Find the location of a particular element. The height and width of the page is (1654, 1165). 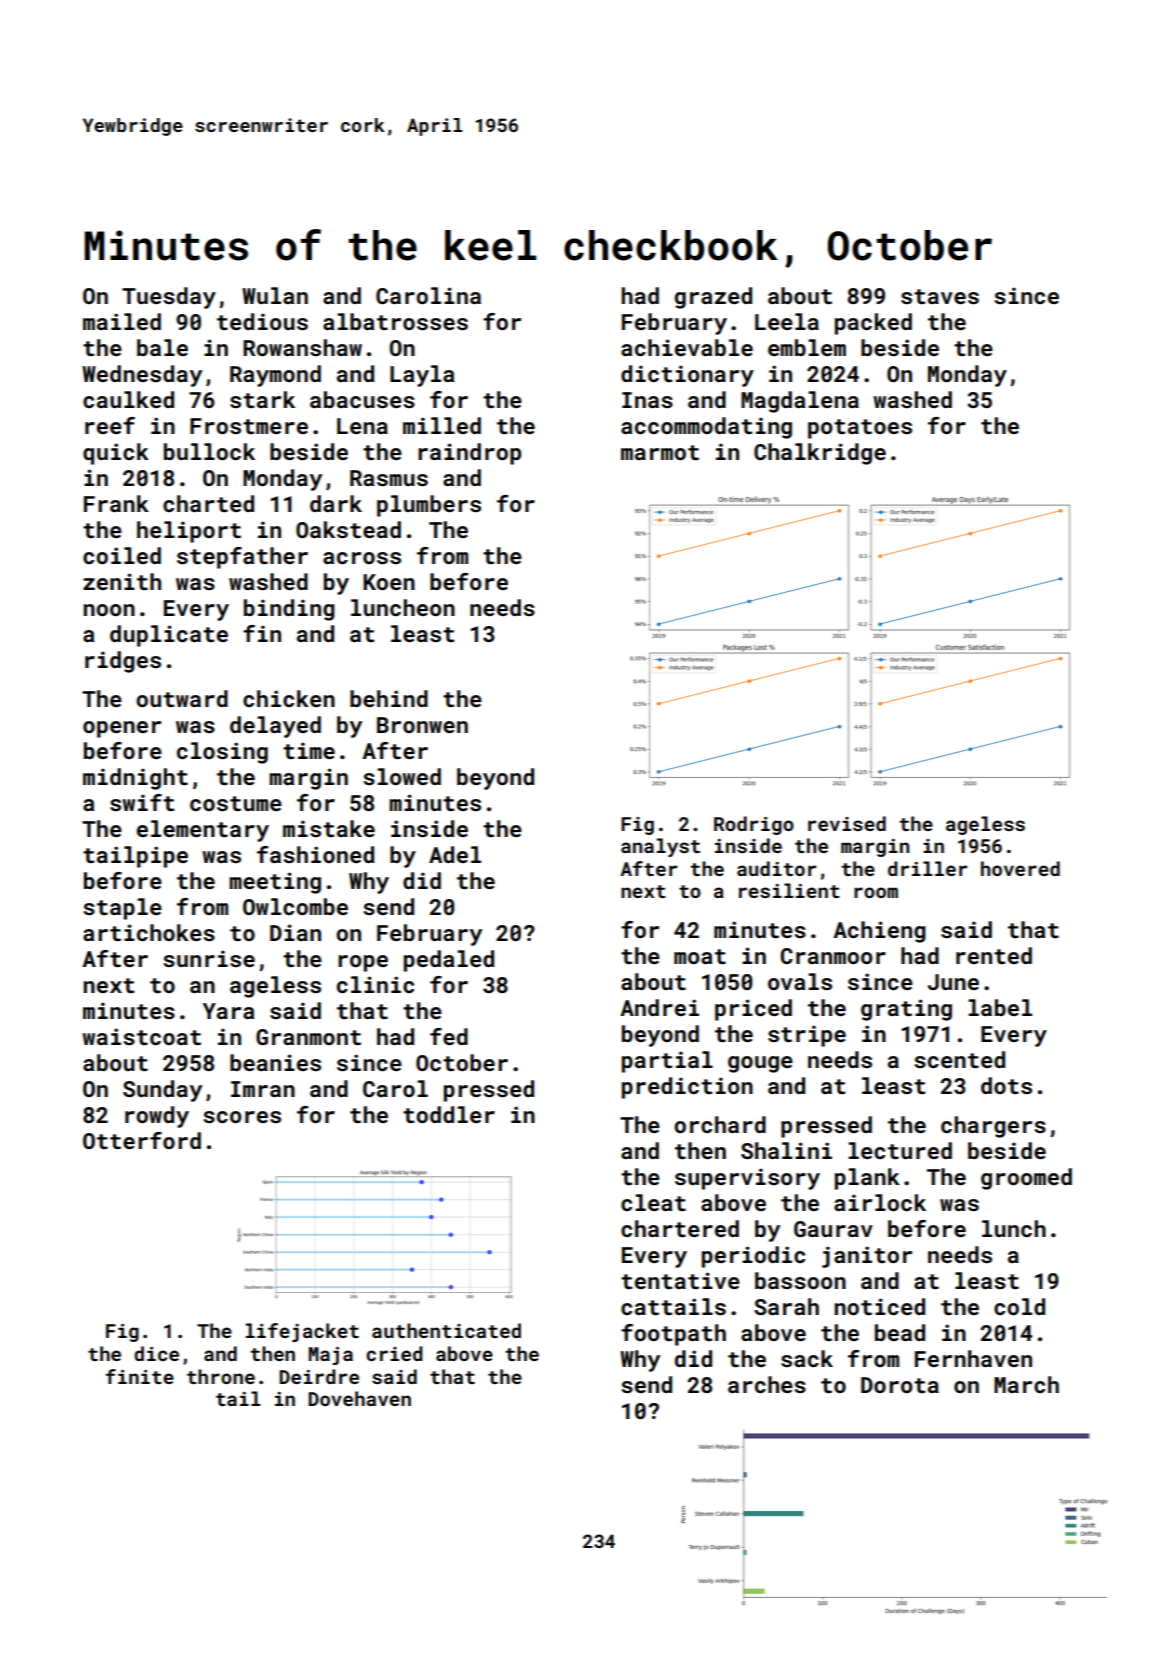

dice is located at coordinates (156, 1353).
